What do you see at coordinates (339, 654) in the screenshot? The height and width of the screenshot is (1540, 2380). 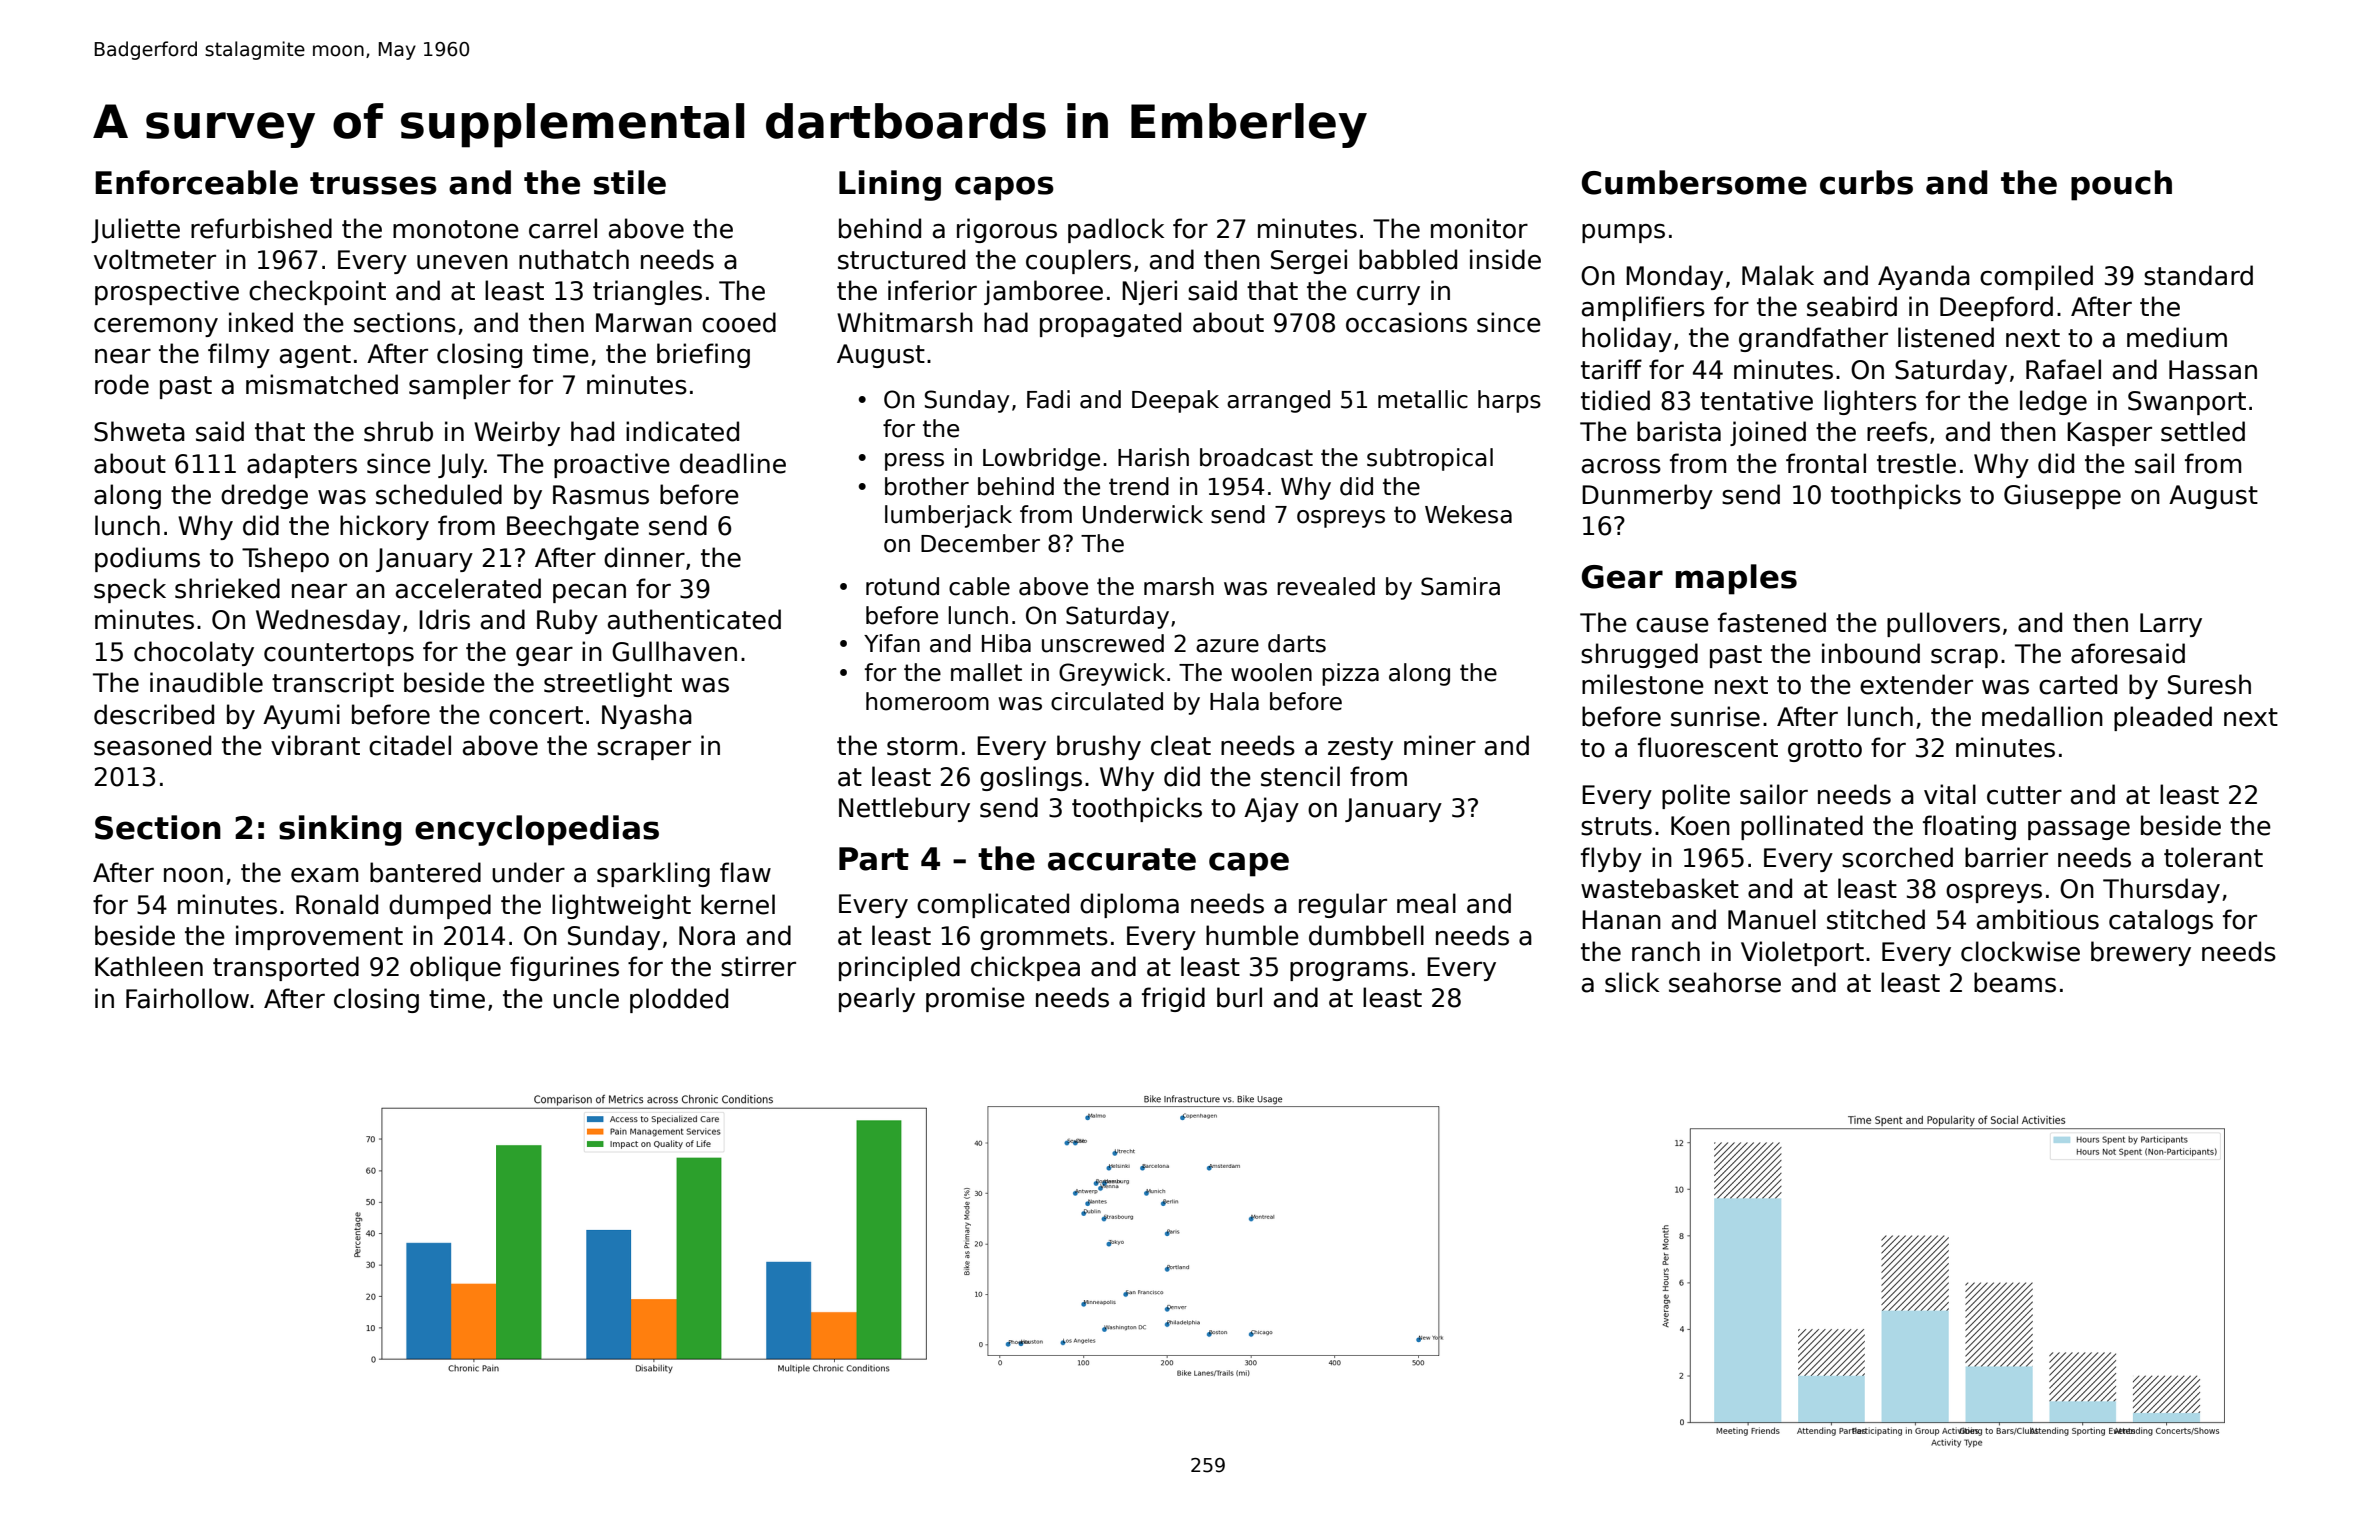 I see `countertops` at bounding box center [339, 654].
